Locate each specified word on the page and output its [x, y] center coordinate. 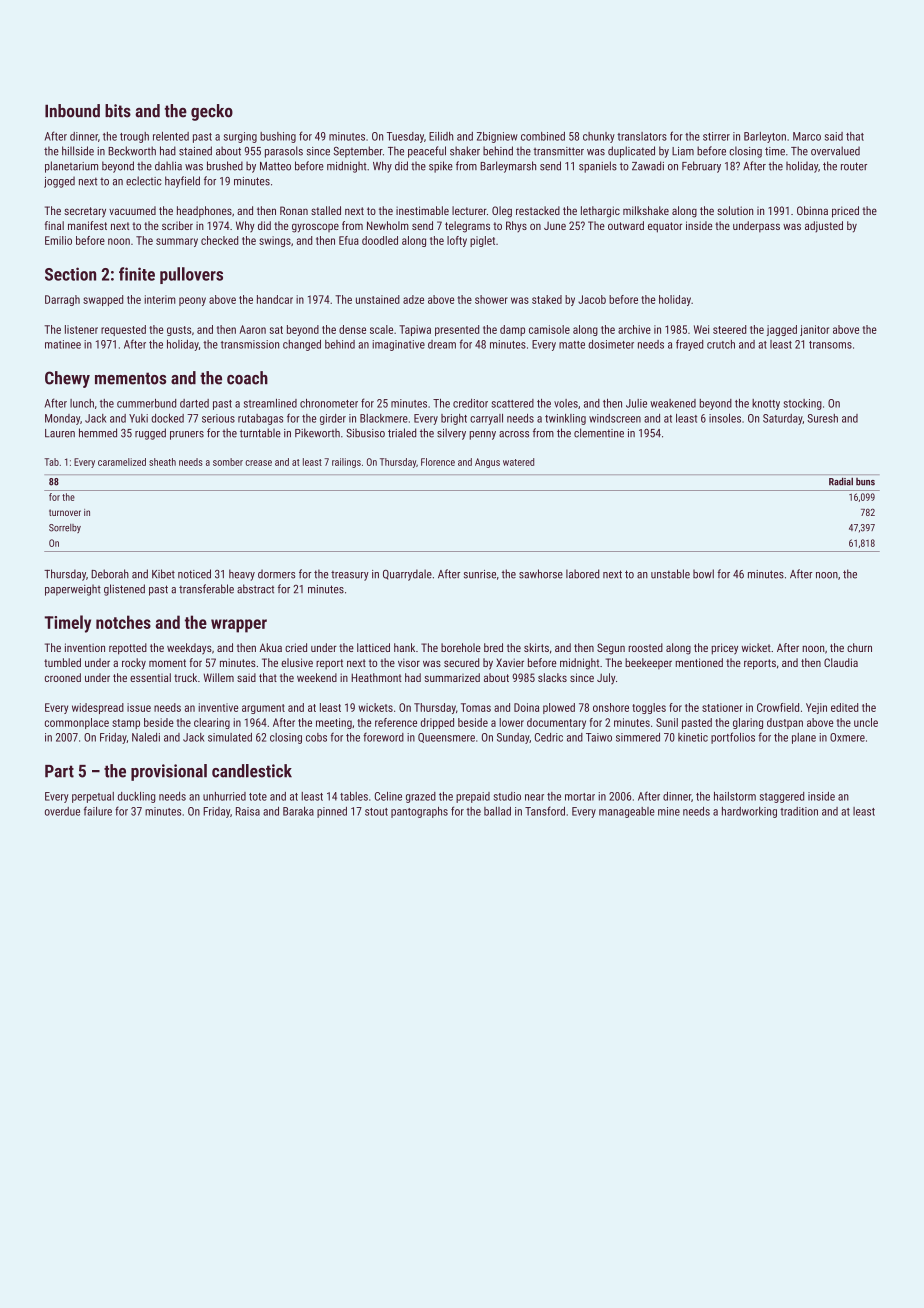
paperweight [73, 590]
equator [665, 227]
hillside [78, 151]
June [555, 226]
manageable [627, 812]
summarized [452, 677]
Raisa [248, 811]
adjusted [824, 227]
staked [547, 299]
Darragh [62, 300]
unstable [670, 574]
